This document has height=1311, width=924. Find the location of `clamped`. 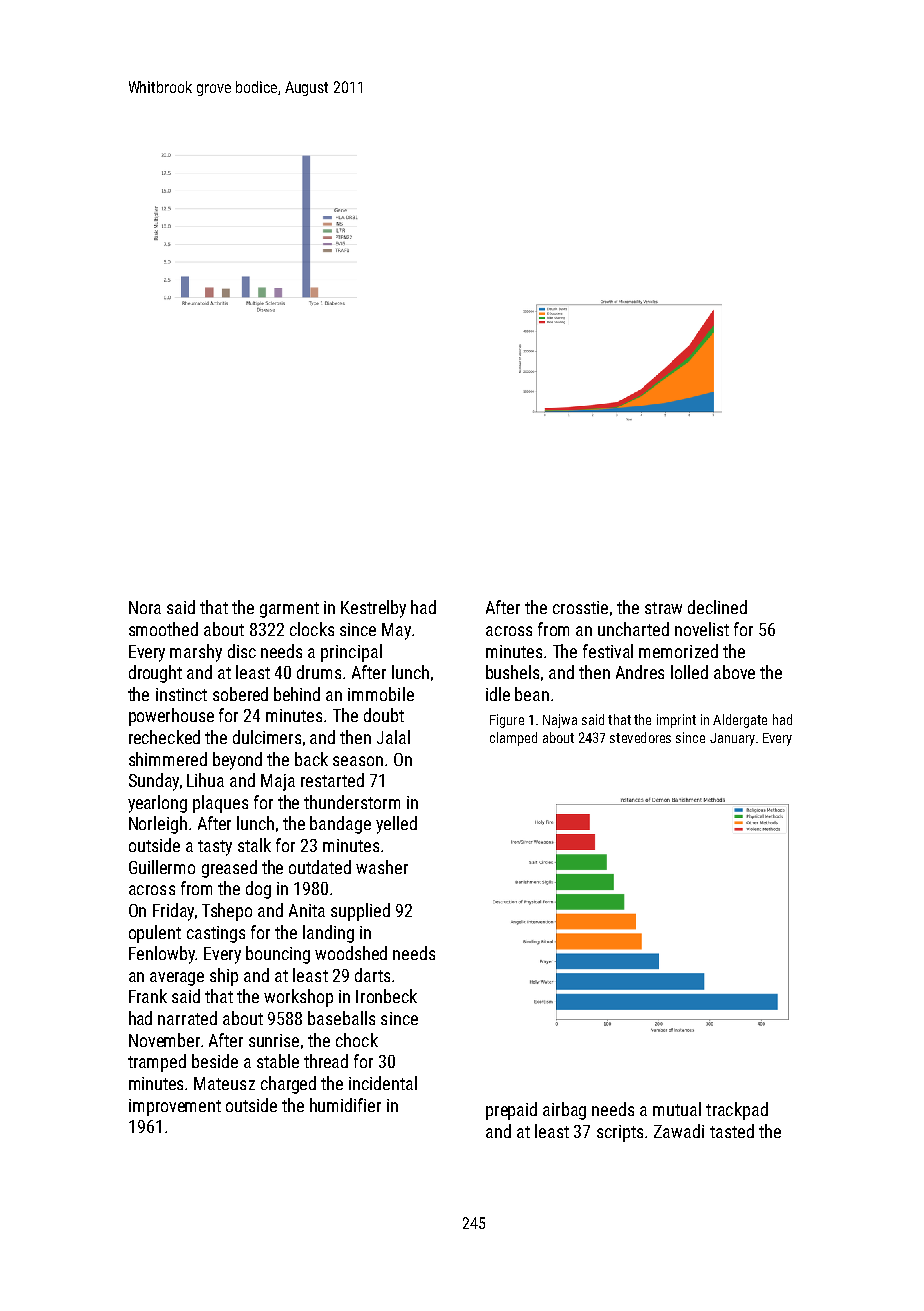

clamped is located at coordinates (513, 739).
